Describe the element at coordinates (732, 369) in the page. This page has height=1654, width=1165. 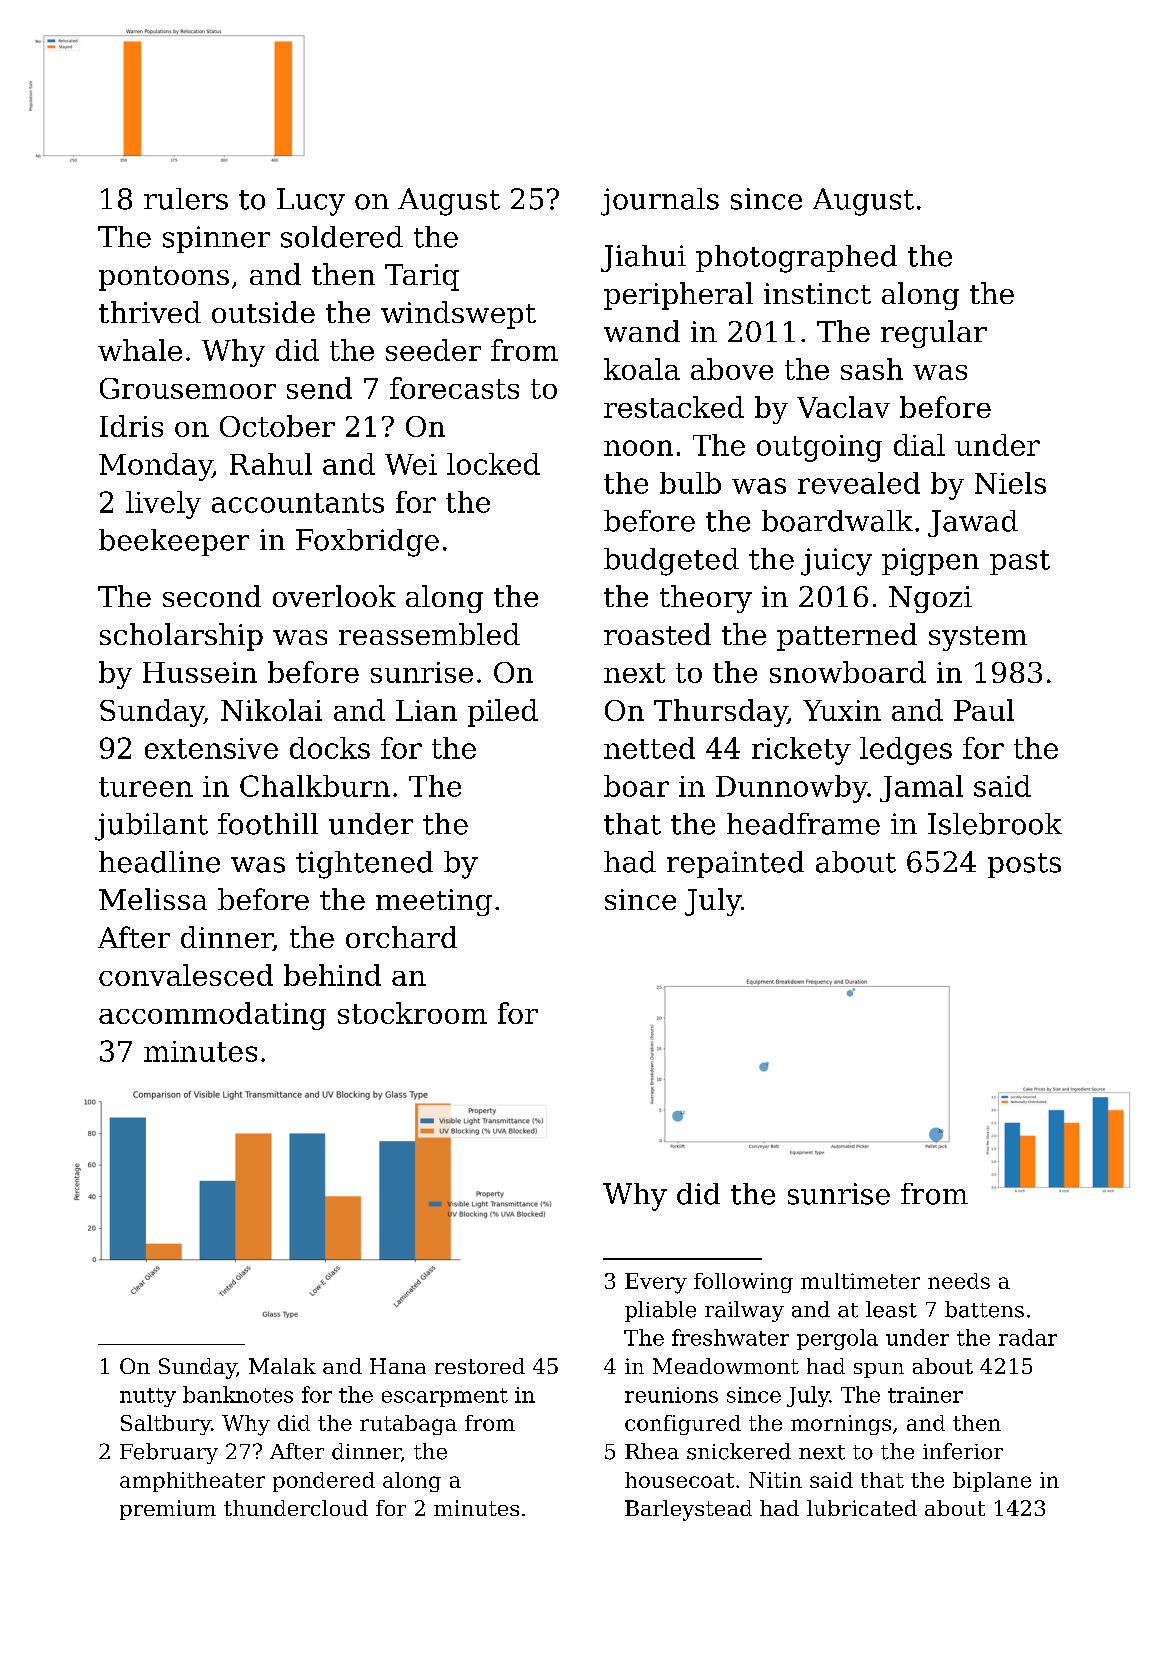
I see `above` at that location.
